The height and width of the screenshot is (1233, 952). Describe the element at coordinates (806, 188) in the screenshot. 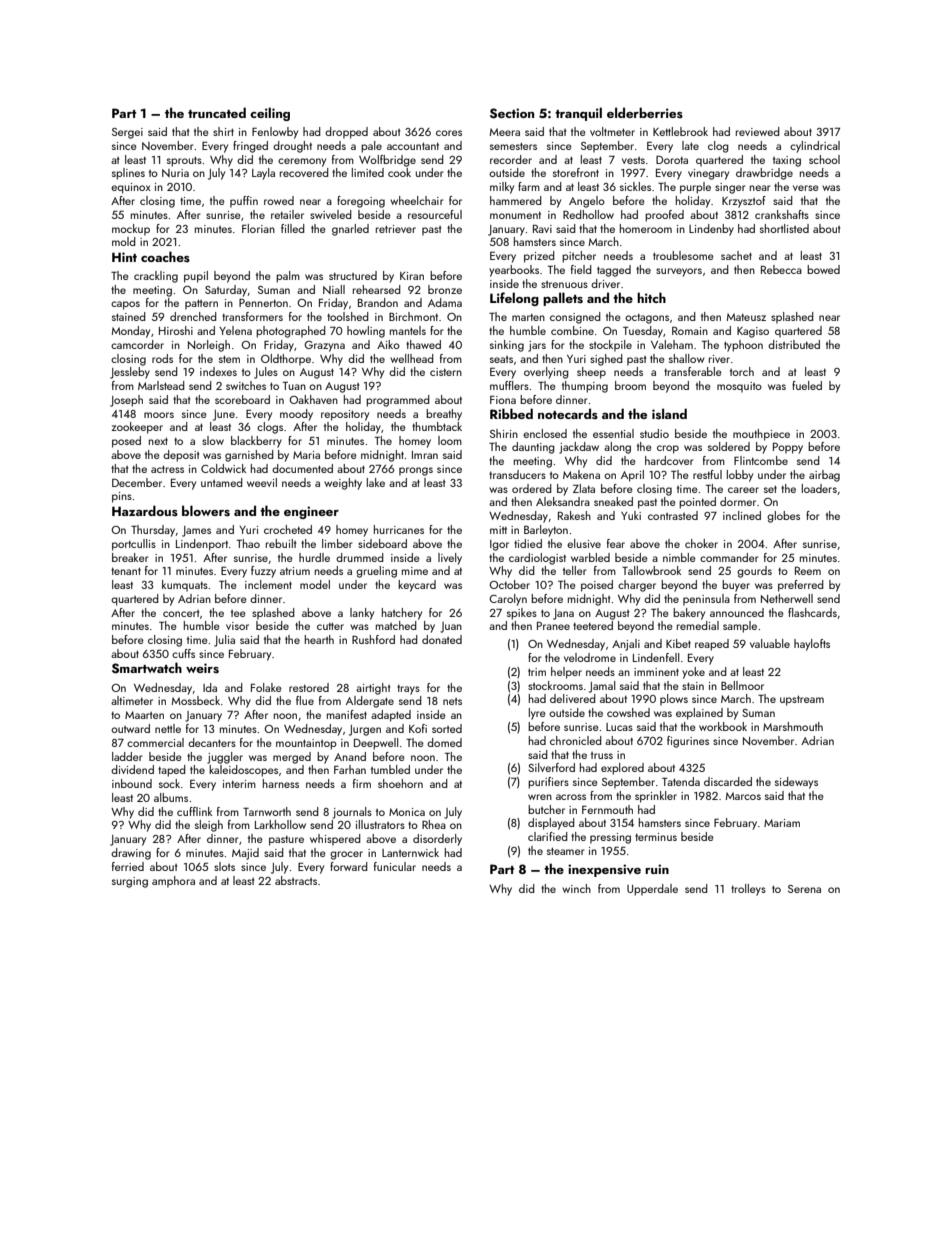

I see `verse` at that location.
